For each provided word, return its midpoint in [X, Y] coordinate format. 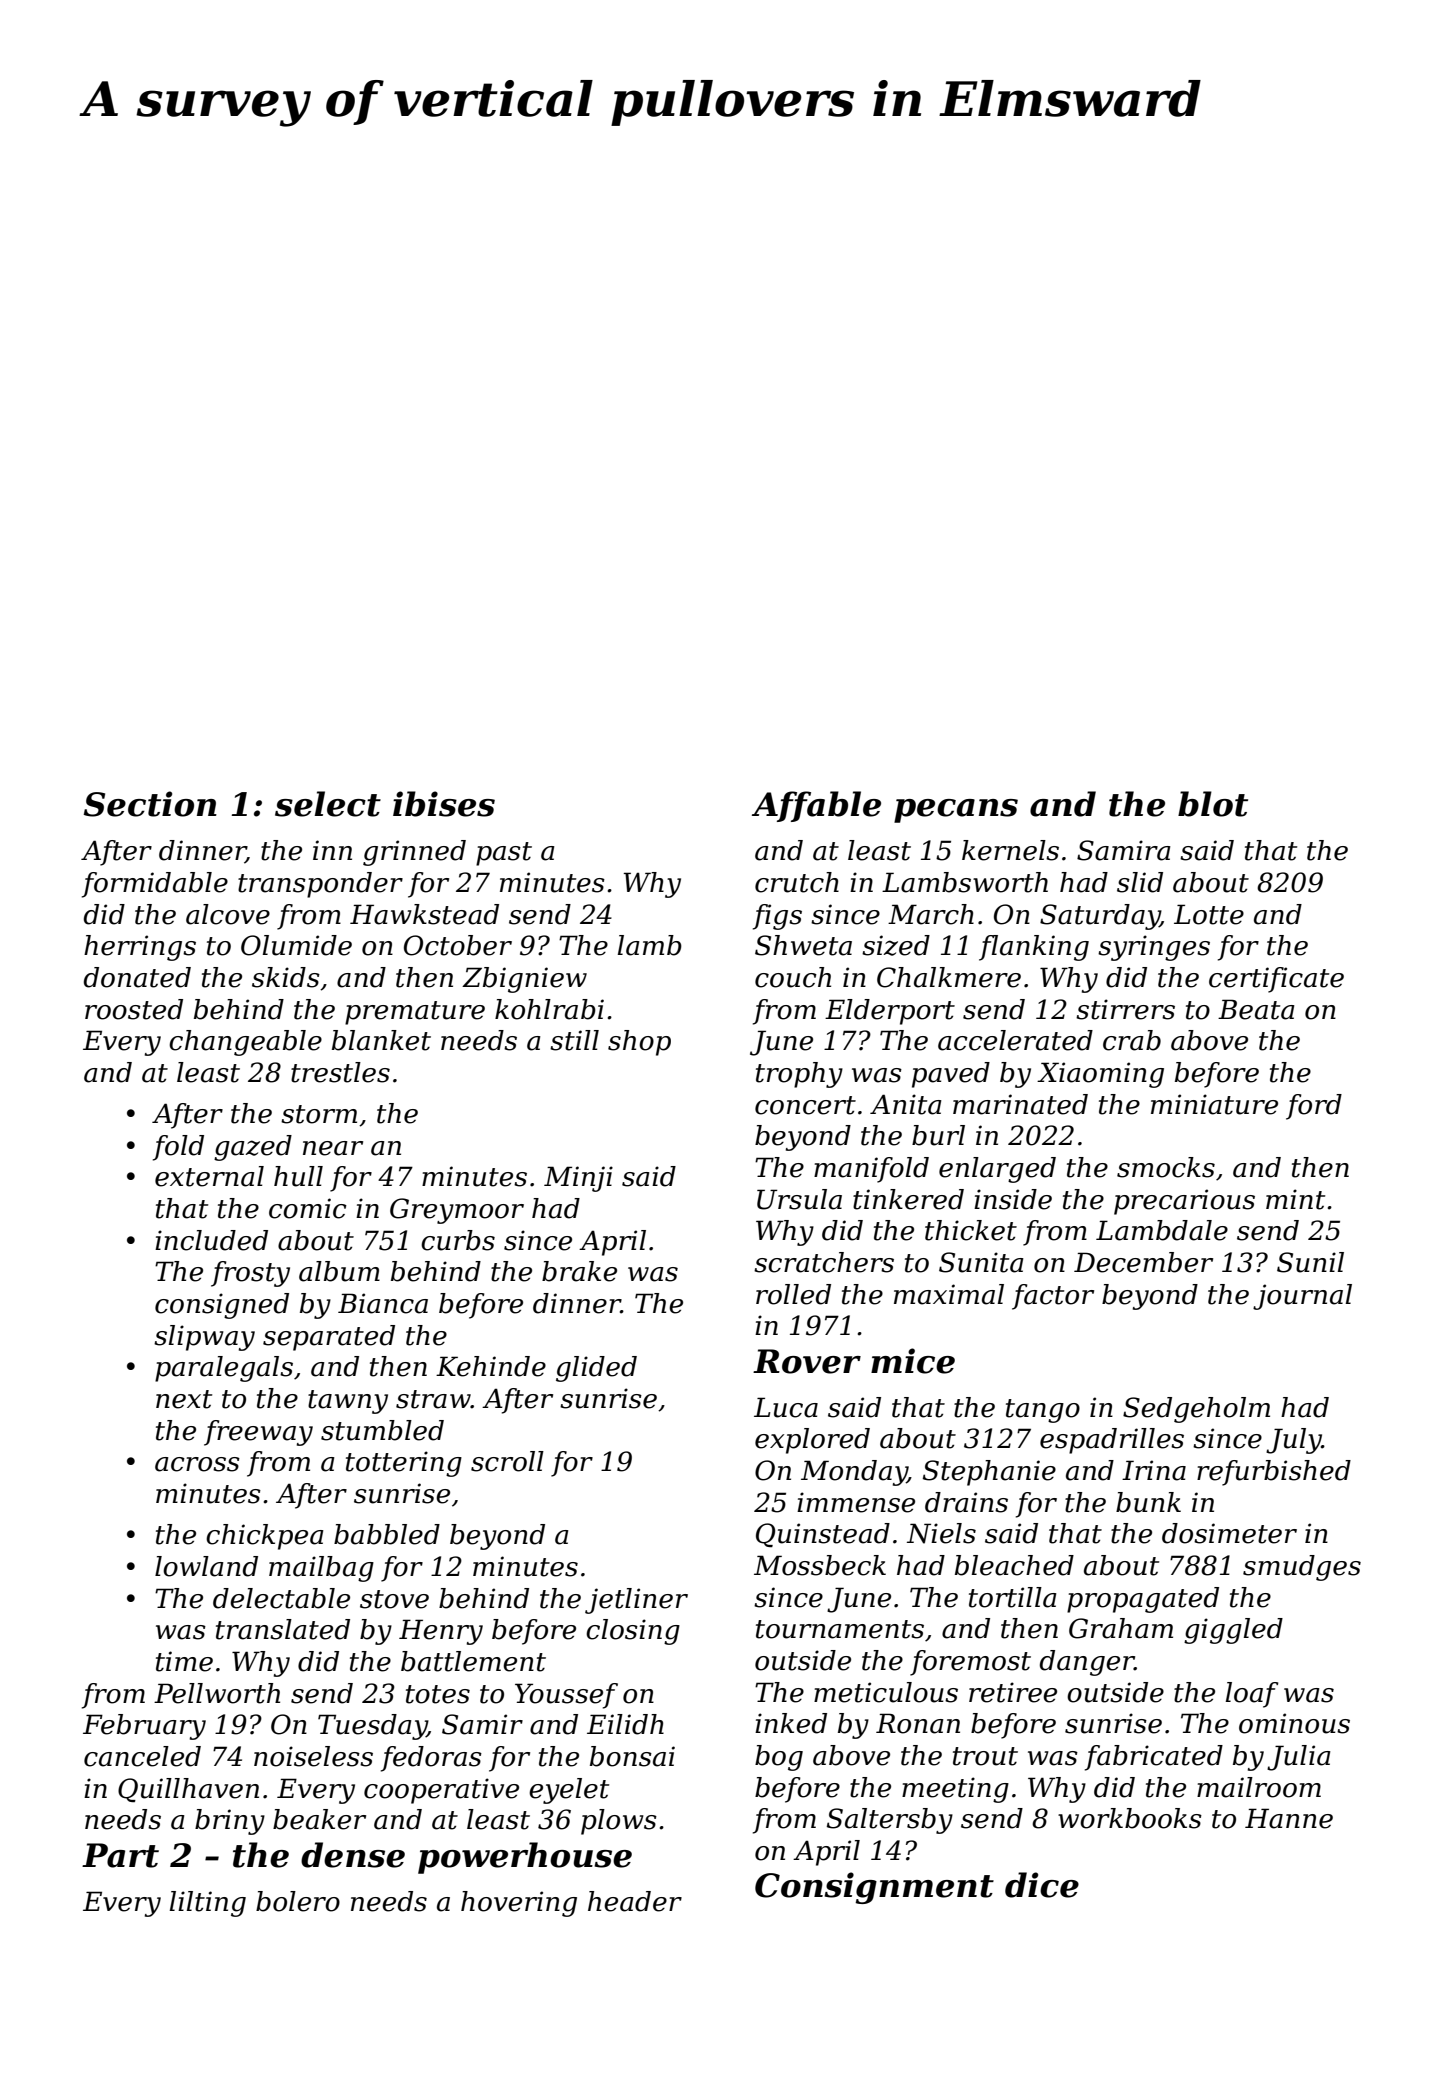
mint [1295, 1199]
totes [438, 1694]
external [209, 1176]
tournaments [840, 1629]
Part [120, 1855]
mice [913, 1361]
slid [1140, 882]
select [328, 804]
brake [579, 1271]
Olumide [296, 945]
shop [639, 1043]
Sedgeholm [1196, 1410]
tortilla [1013, 1597]
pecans [956, 811]
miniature [1214, 1104]
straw [433, 1399]
